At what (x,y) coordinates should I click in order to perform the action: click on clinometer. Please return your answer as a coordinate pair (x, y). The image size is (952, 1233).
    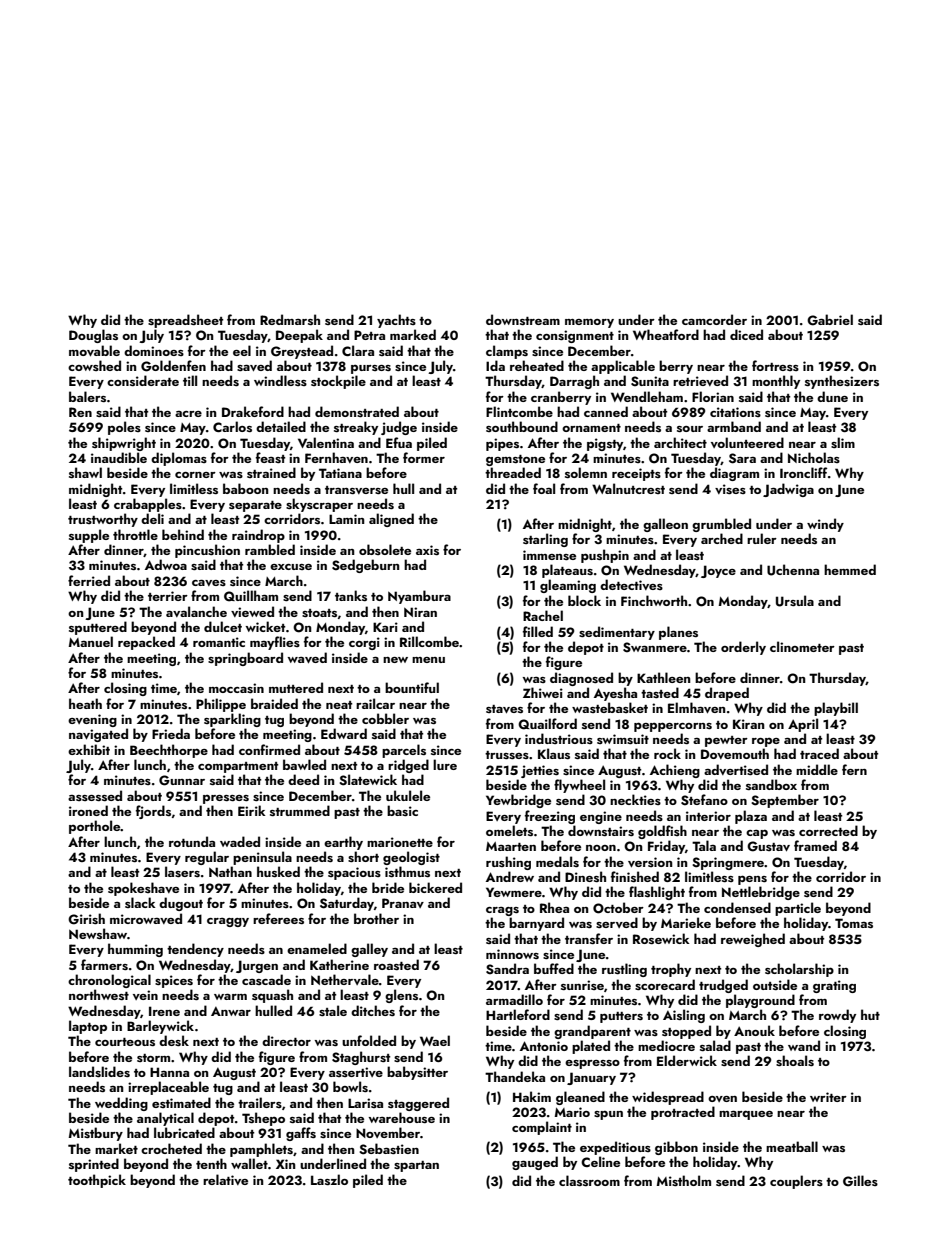
    Looking at the image, I should click on (802, 646).
